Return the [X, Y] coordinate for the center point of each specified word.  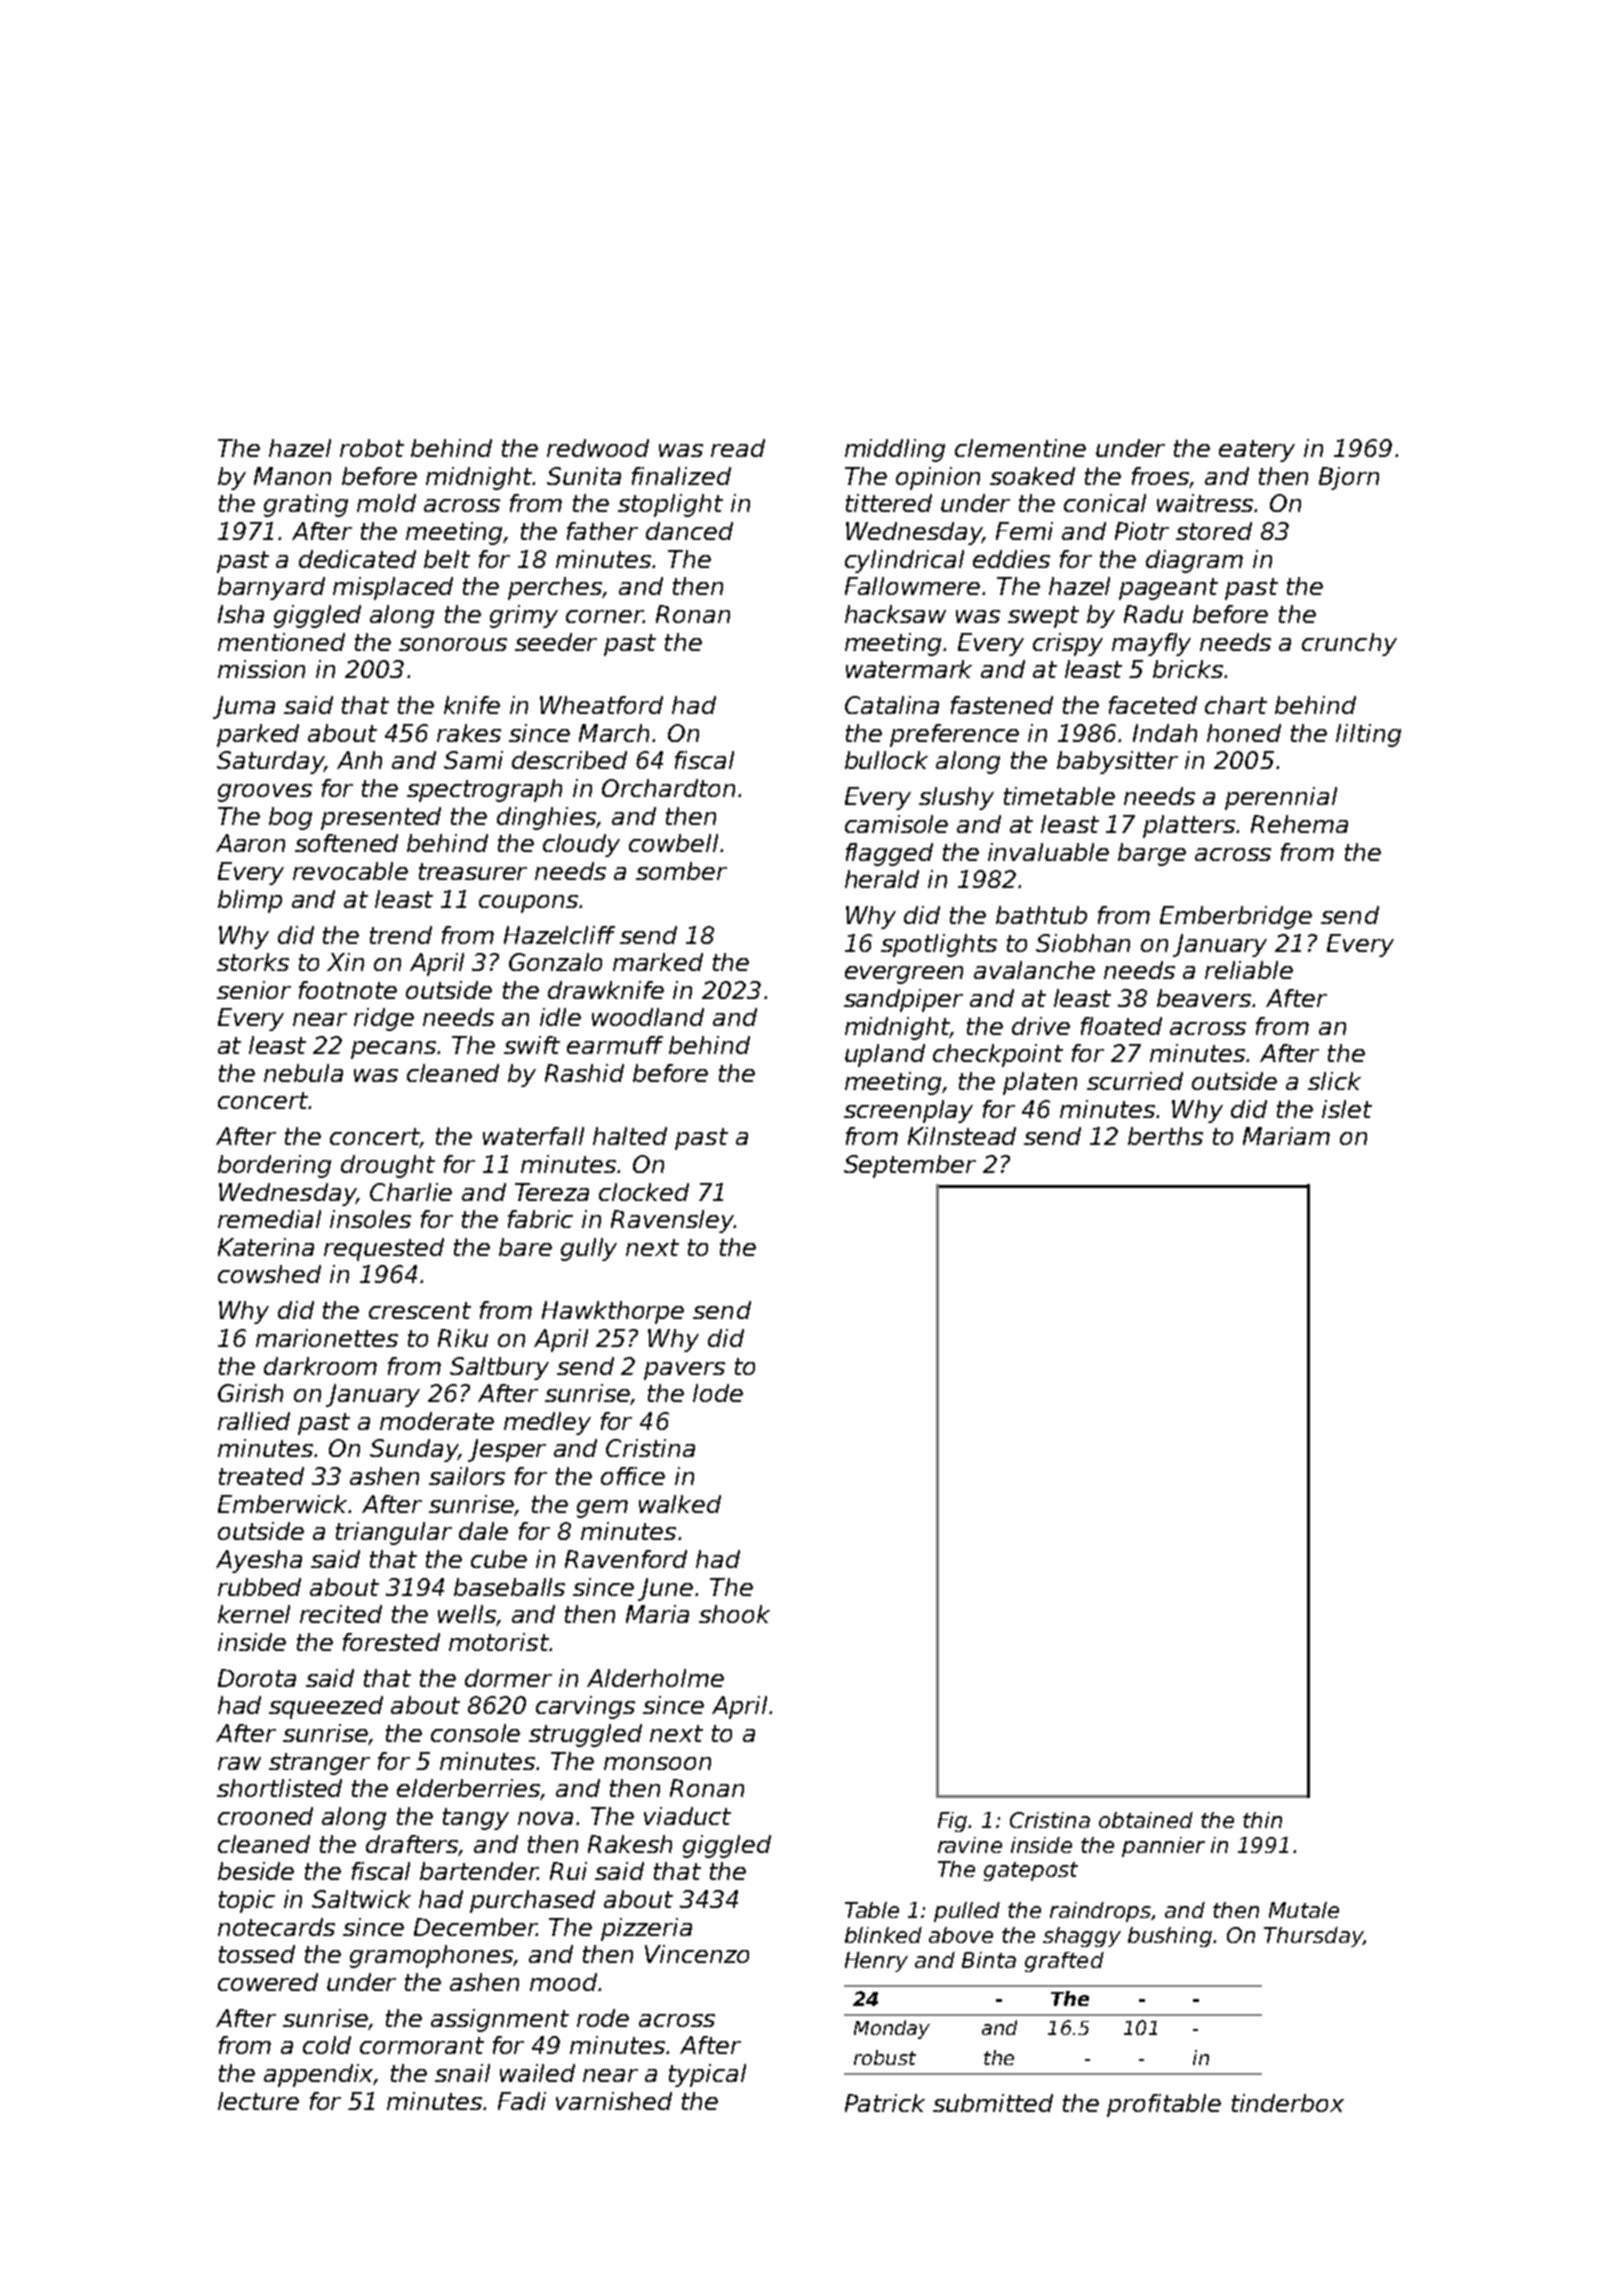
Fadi [522, 2101]
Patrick [885, 2103]
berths [1165, 1136]
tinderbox [1288, 2103]
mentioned [281, 642]
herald [882, 879]
